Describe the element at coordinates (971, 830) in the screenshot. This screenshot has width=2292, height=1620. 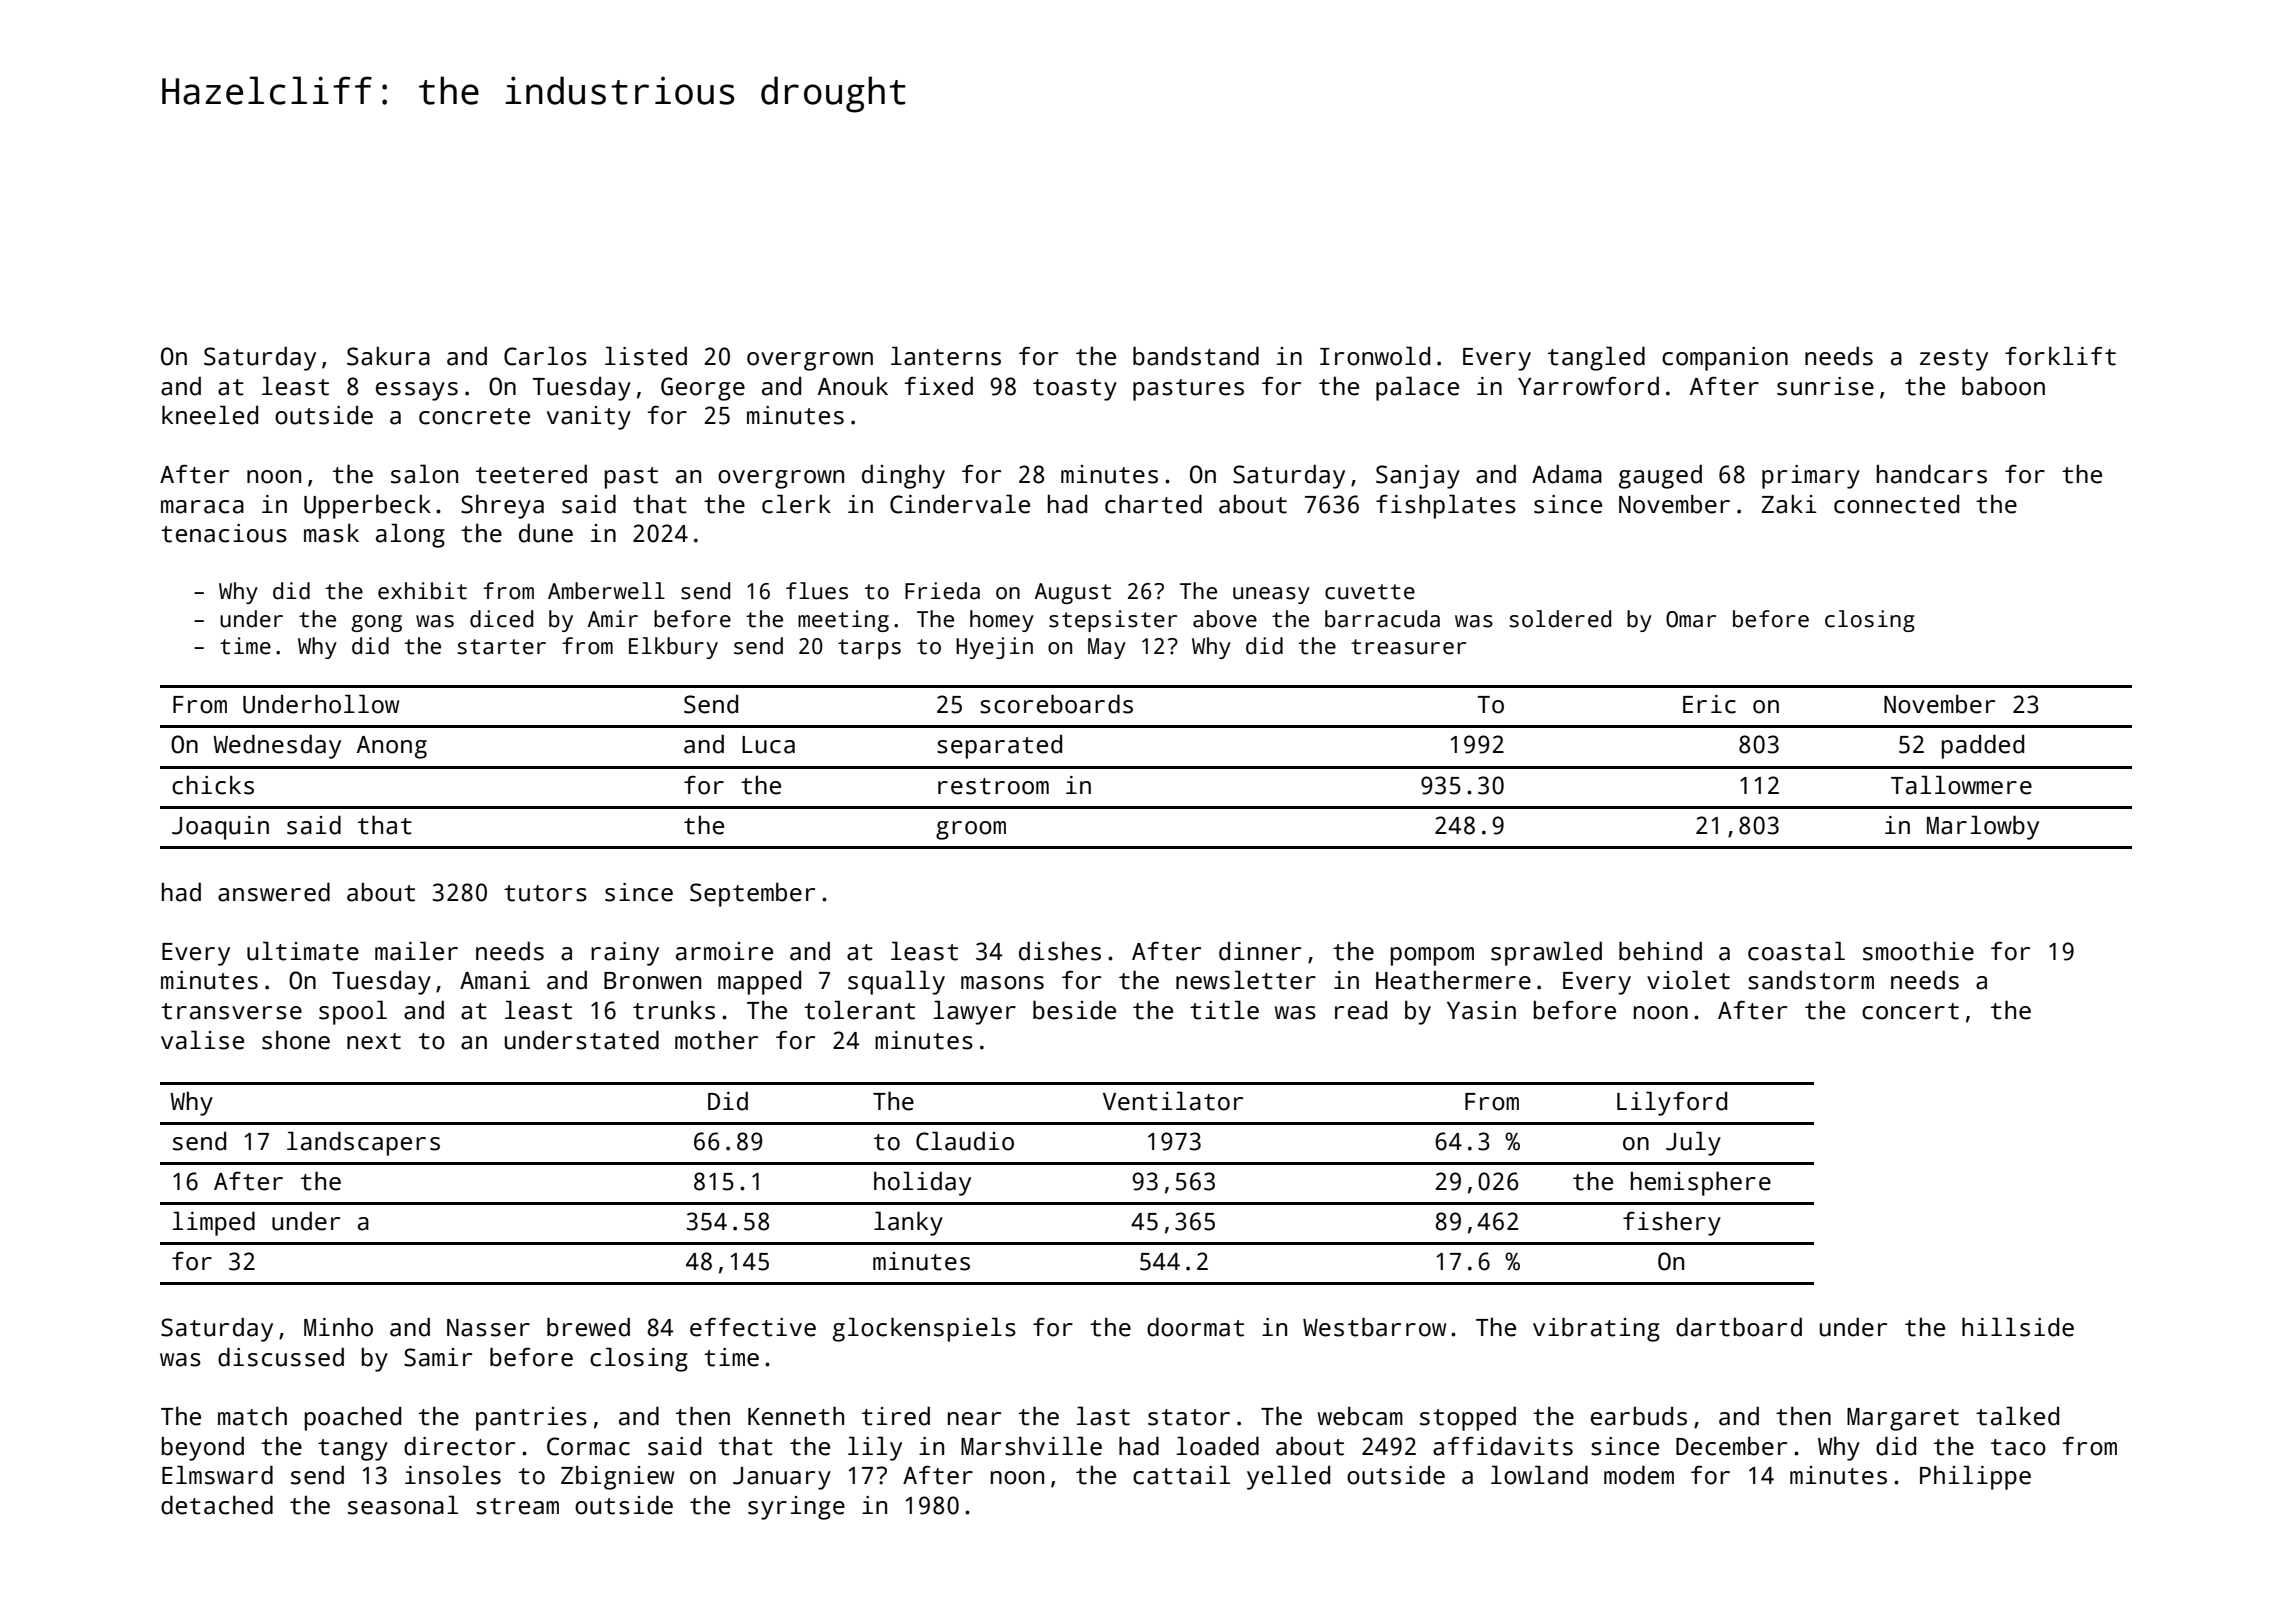
I see `groom` at that location.
